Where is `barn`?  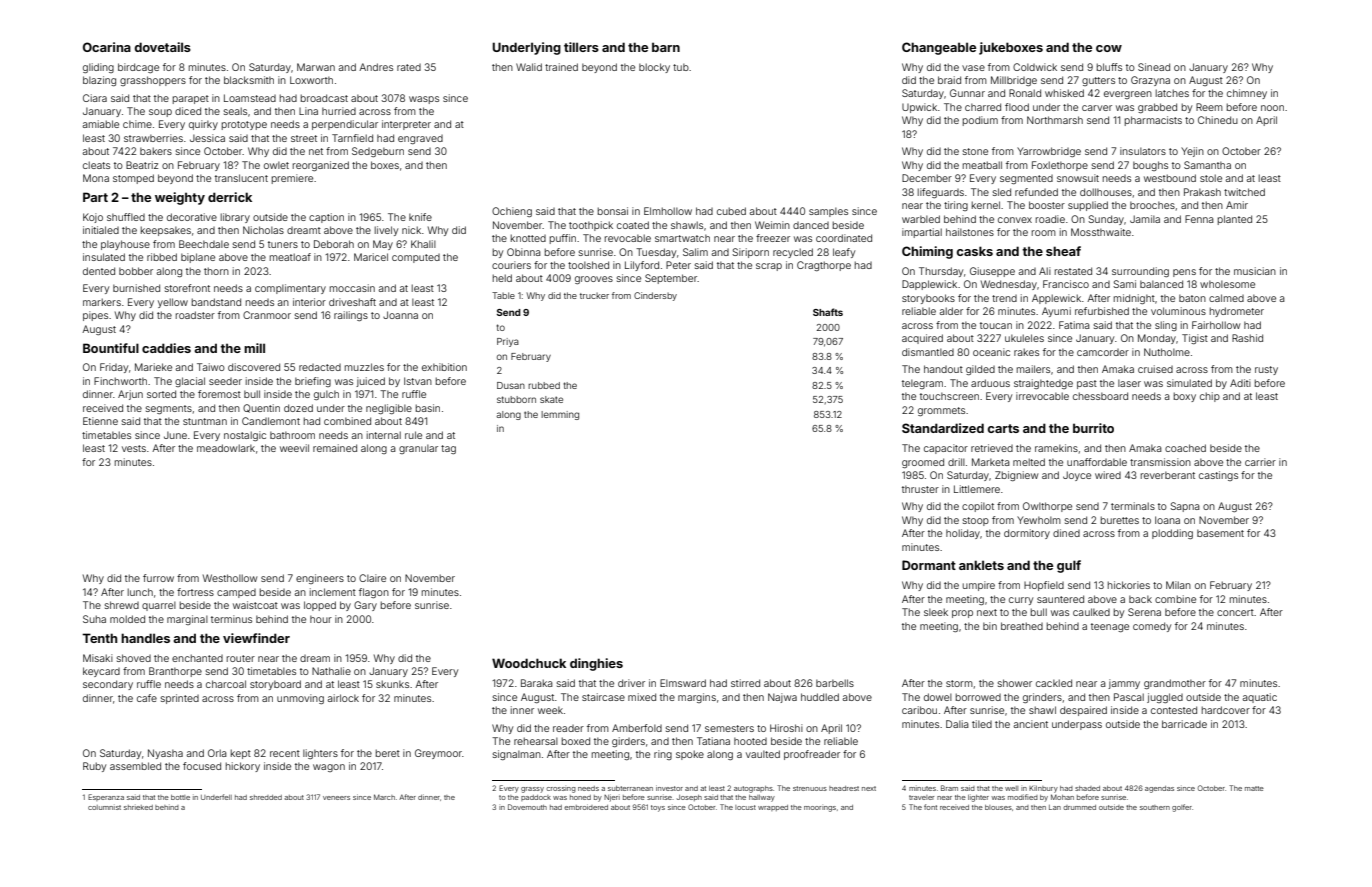 barn is located at coordinates (666, 47).
